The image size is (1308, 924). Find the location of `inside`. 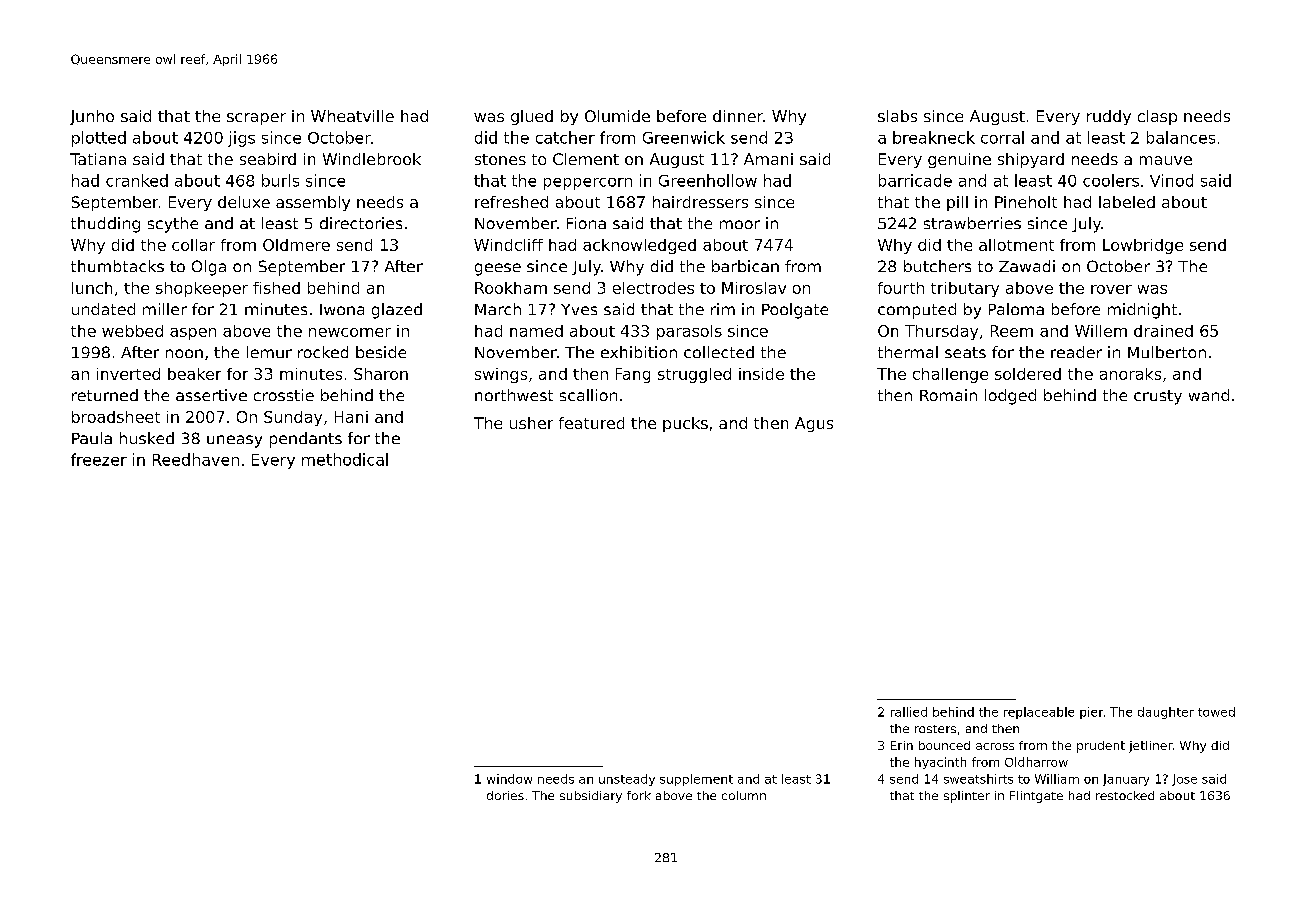

inside is located at coordinates (761, 374).
